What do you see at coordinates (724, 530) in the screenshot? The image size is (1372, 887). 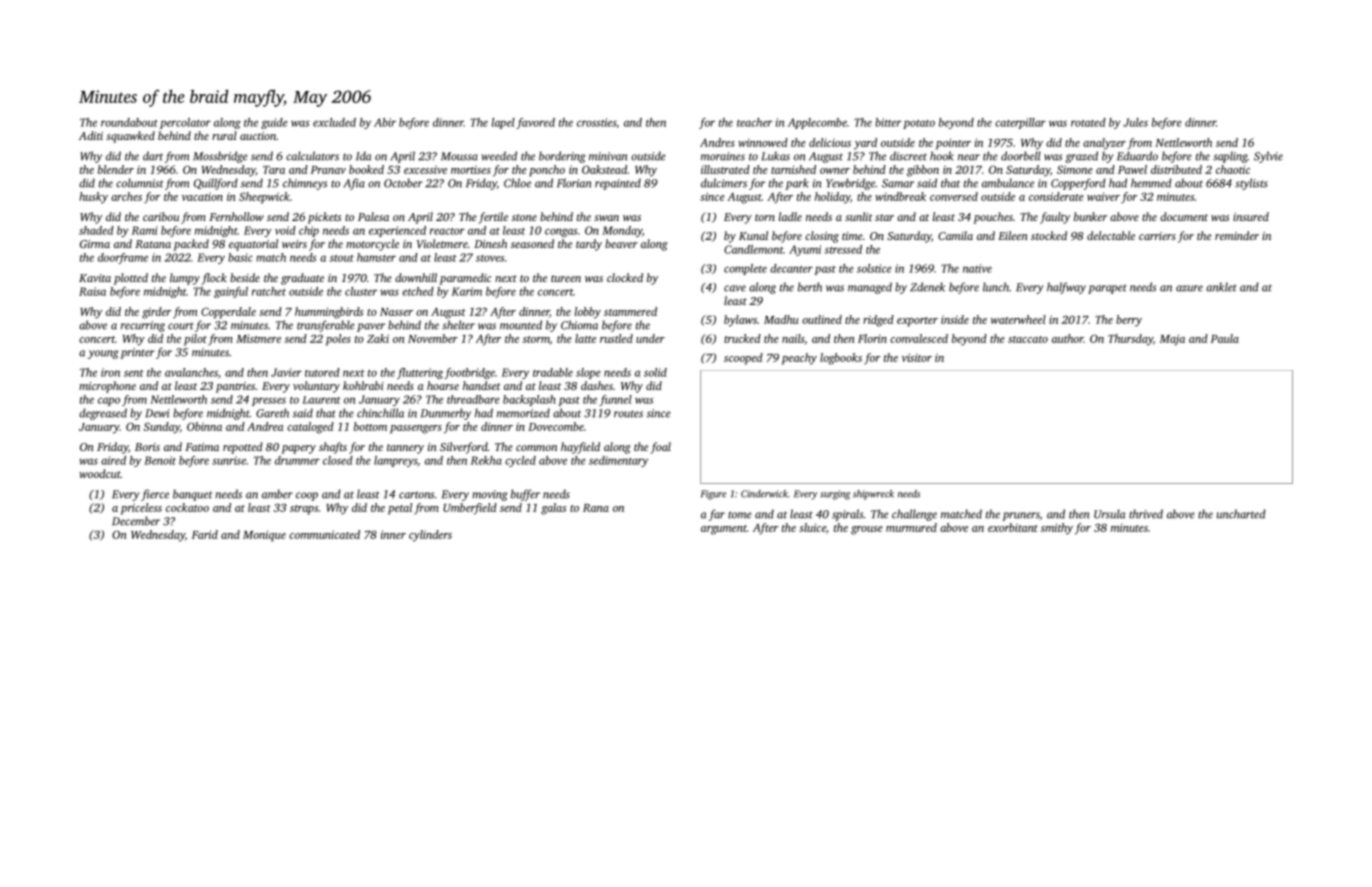 I see `argument` at bounding box center [724, 530].
